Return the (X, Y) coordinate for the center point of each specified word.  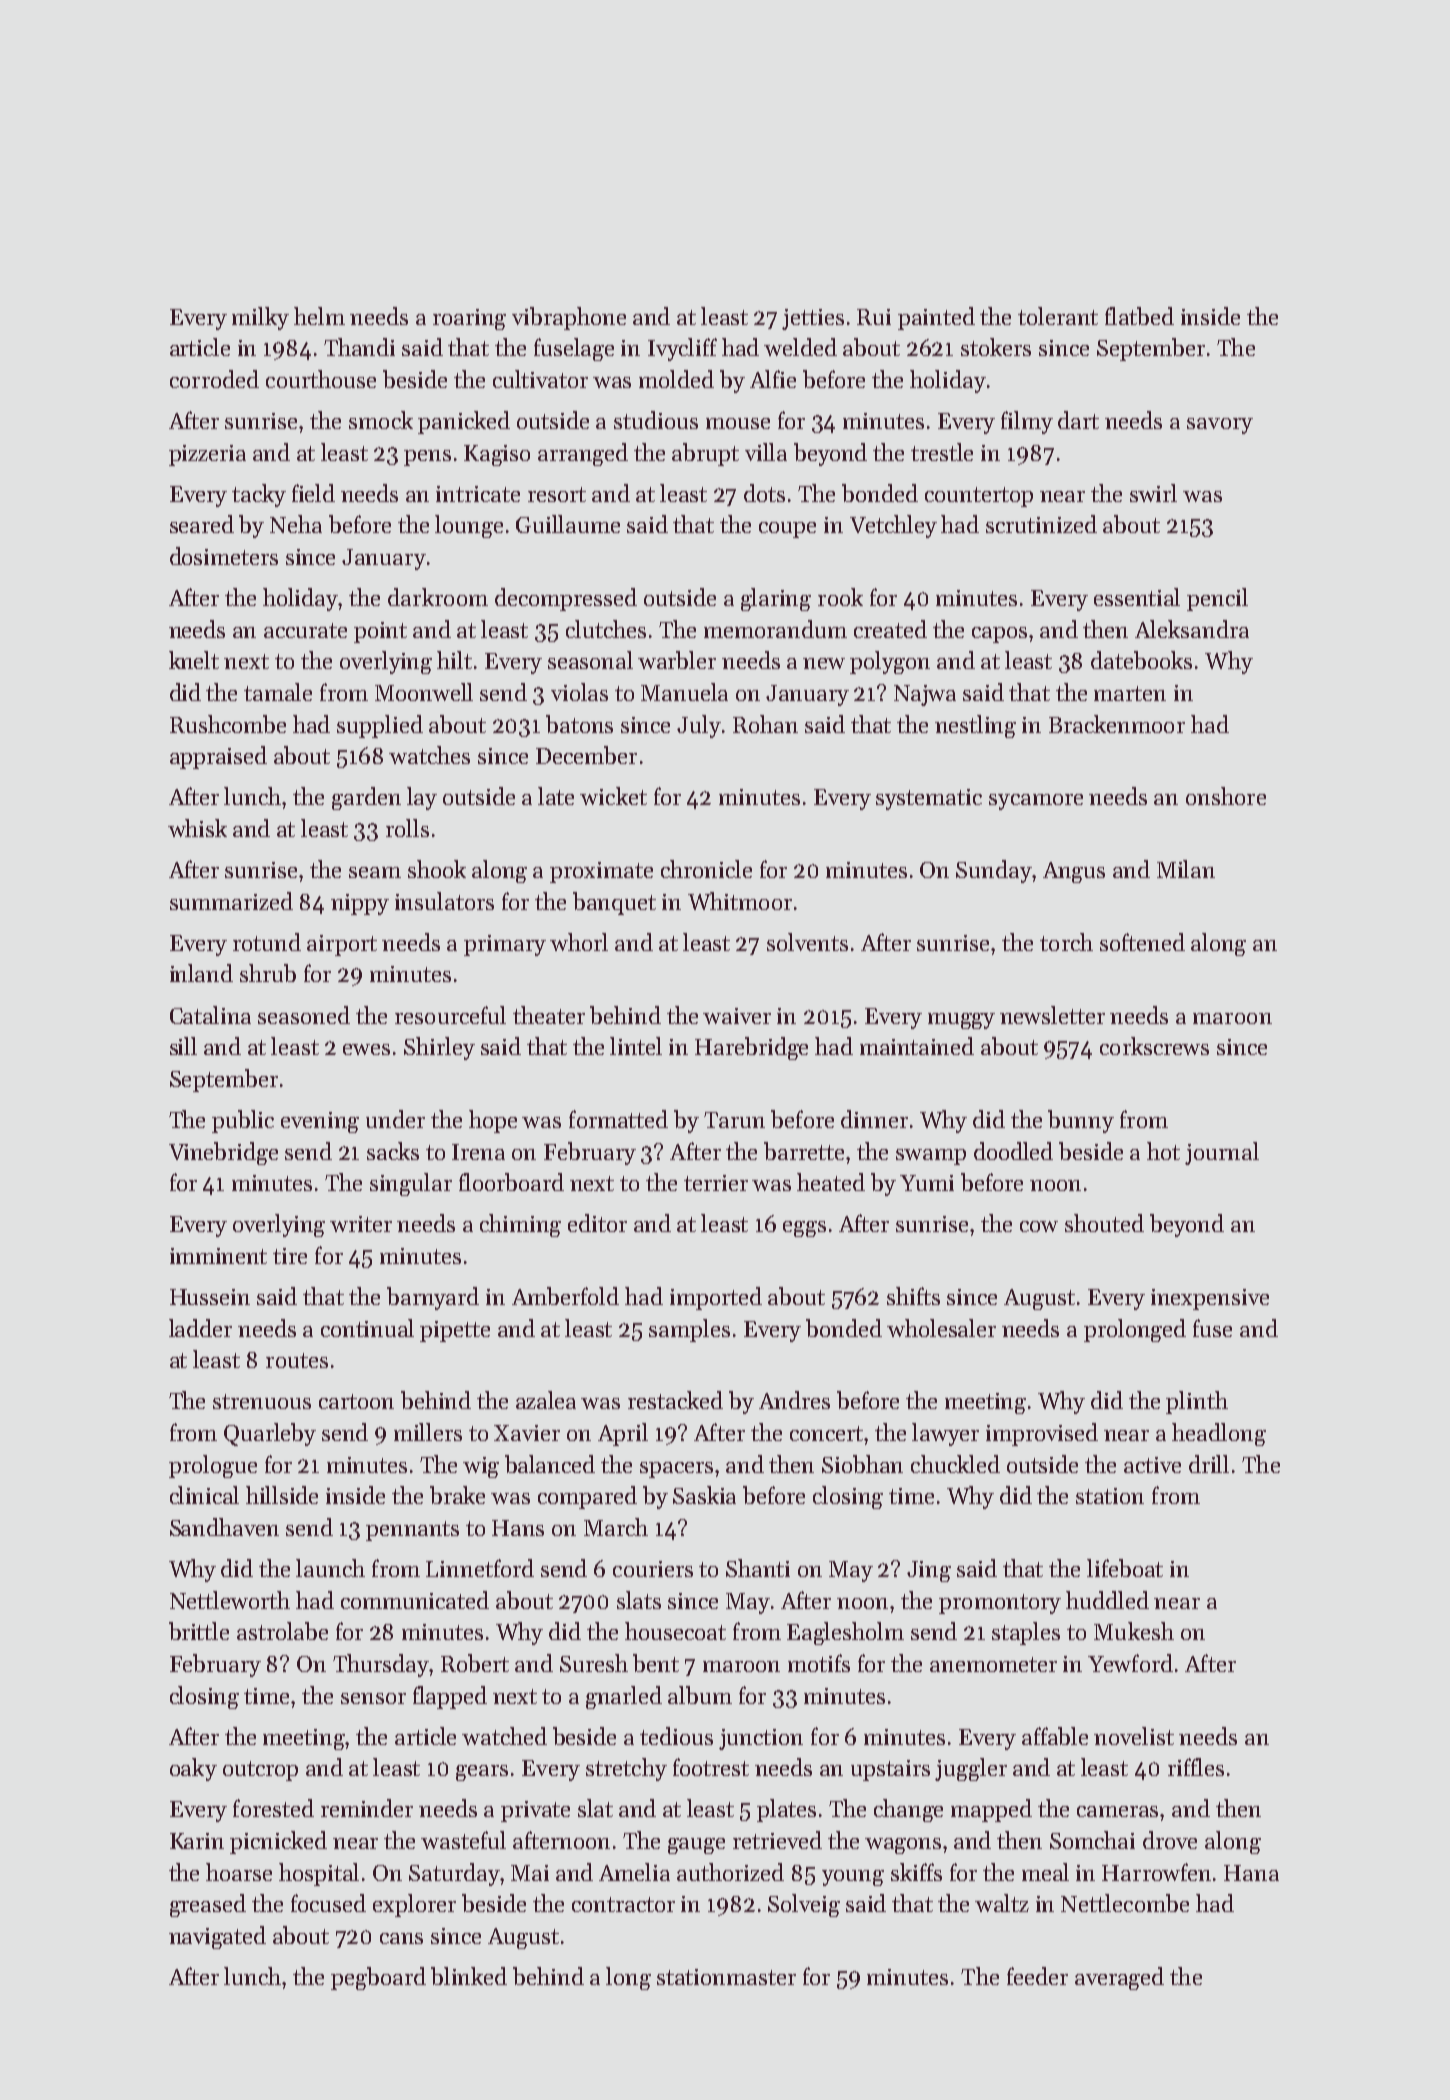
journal (1222, 1153)
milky (260, 318)
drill (1209, 1464)
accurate (305, 630)
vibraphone (569, 318)
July (699, 726)
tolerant (1058, 316)
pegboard (378, 1978)
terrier (716, 1183)
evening (320, 1122)
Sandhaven (224, 1527)
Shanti (758, 1568)
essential (1137, 597)
